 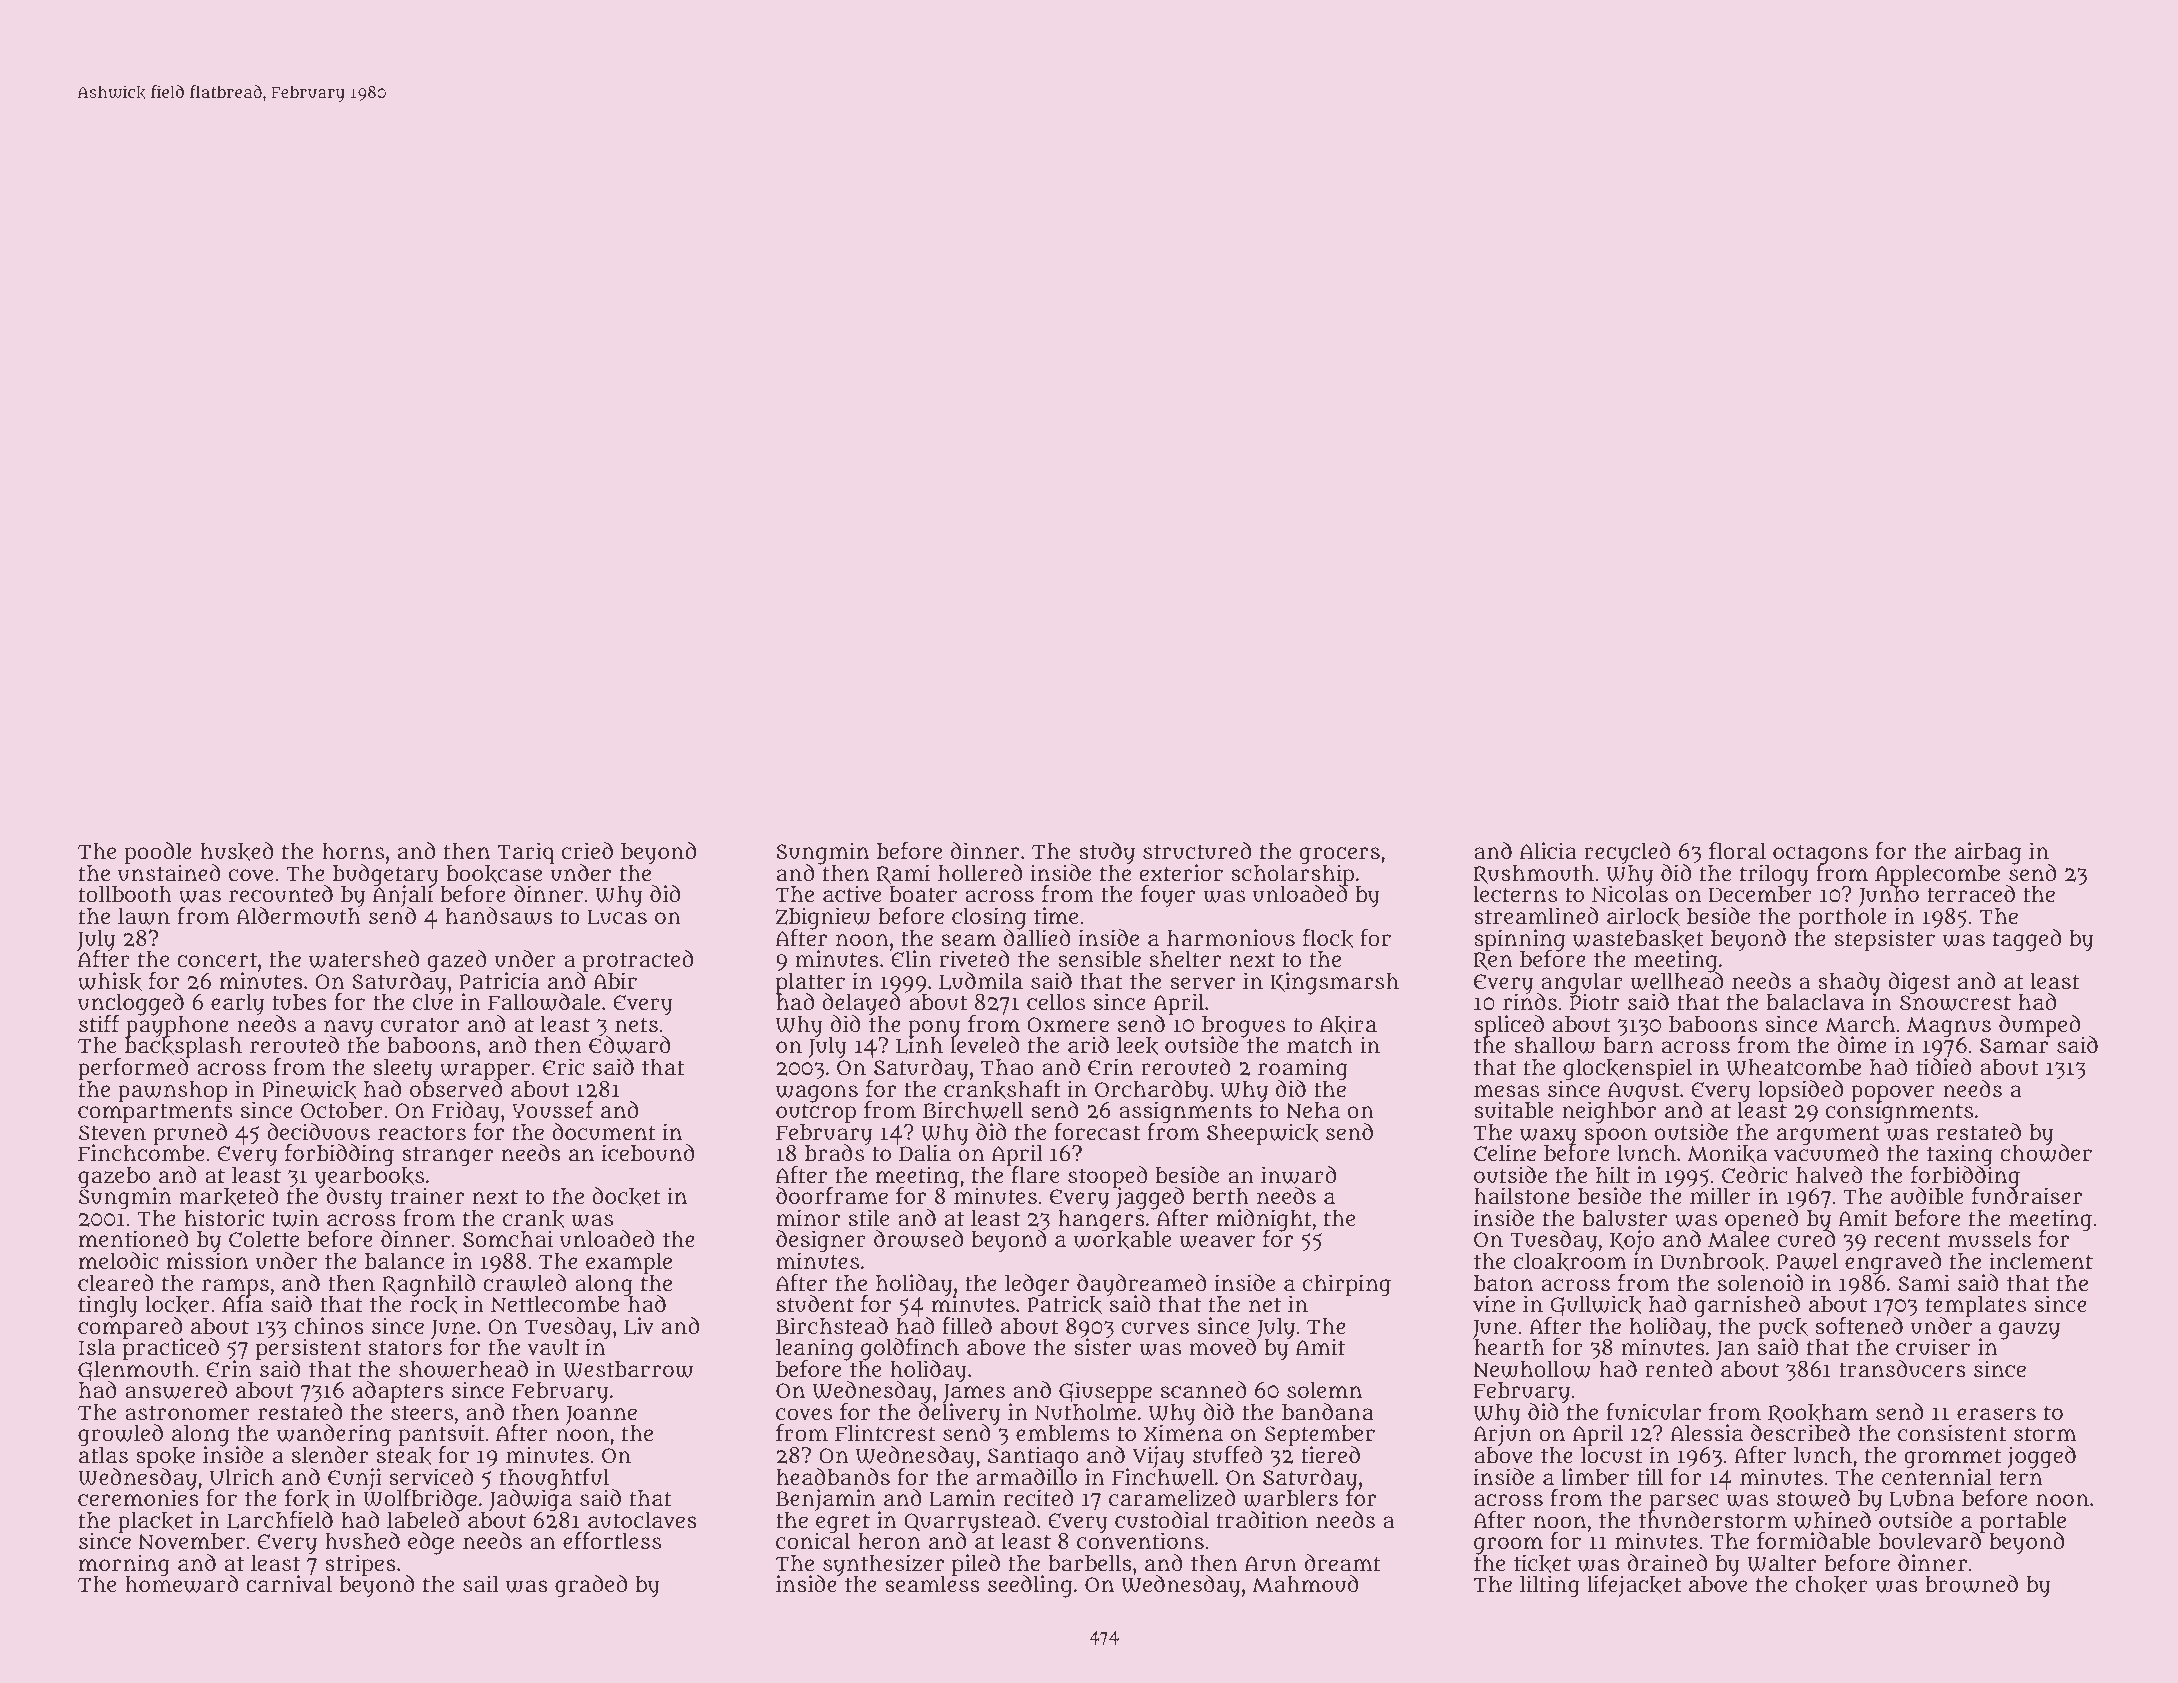 I want to click on solemn, so click(x=1324, y=1389).
